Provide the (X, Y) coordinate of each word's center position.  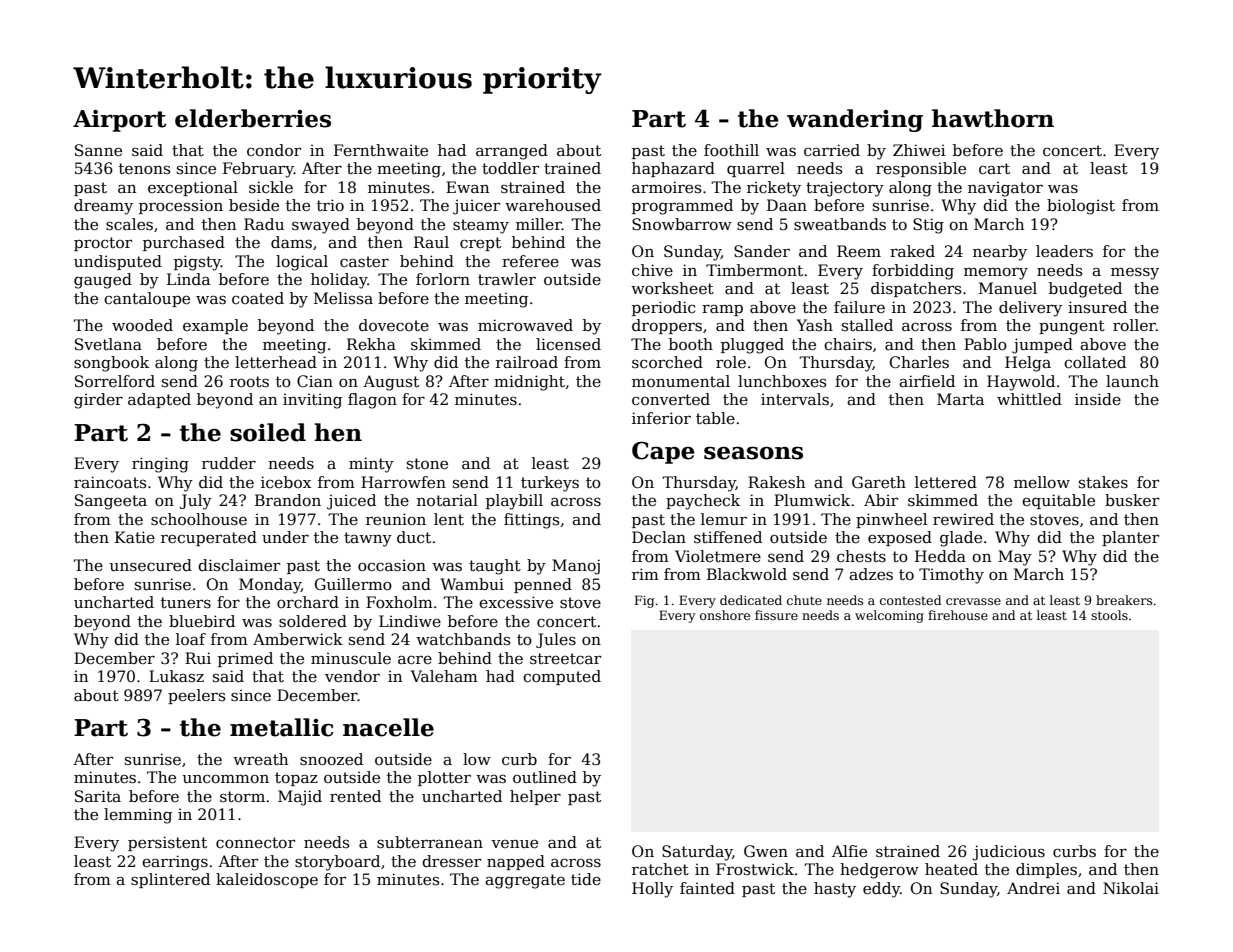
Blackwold (747, 574)
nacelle (388, 727)
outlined (545, 777)
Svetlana (108, 344)
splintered (170, 880)
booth (691, 344)
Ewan (467, 187)
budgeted (1085, 290)
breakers (1124, 600)
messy (1135, 274)
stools (1109, 615)
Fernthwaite (381, 150)
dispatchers (916, 289)
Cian (315, 381)
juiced (351, 502)
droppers (667, 326)
